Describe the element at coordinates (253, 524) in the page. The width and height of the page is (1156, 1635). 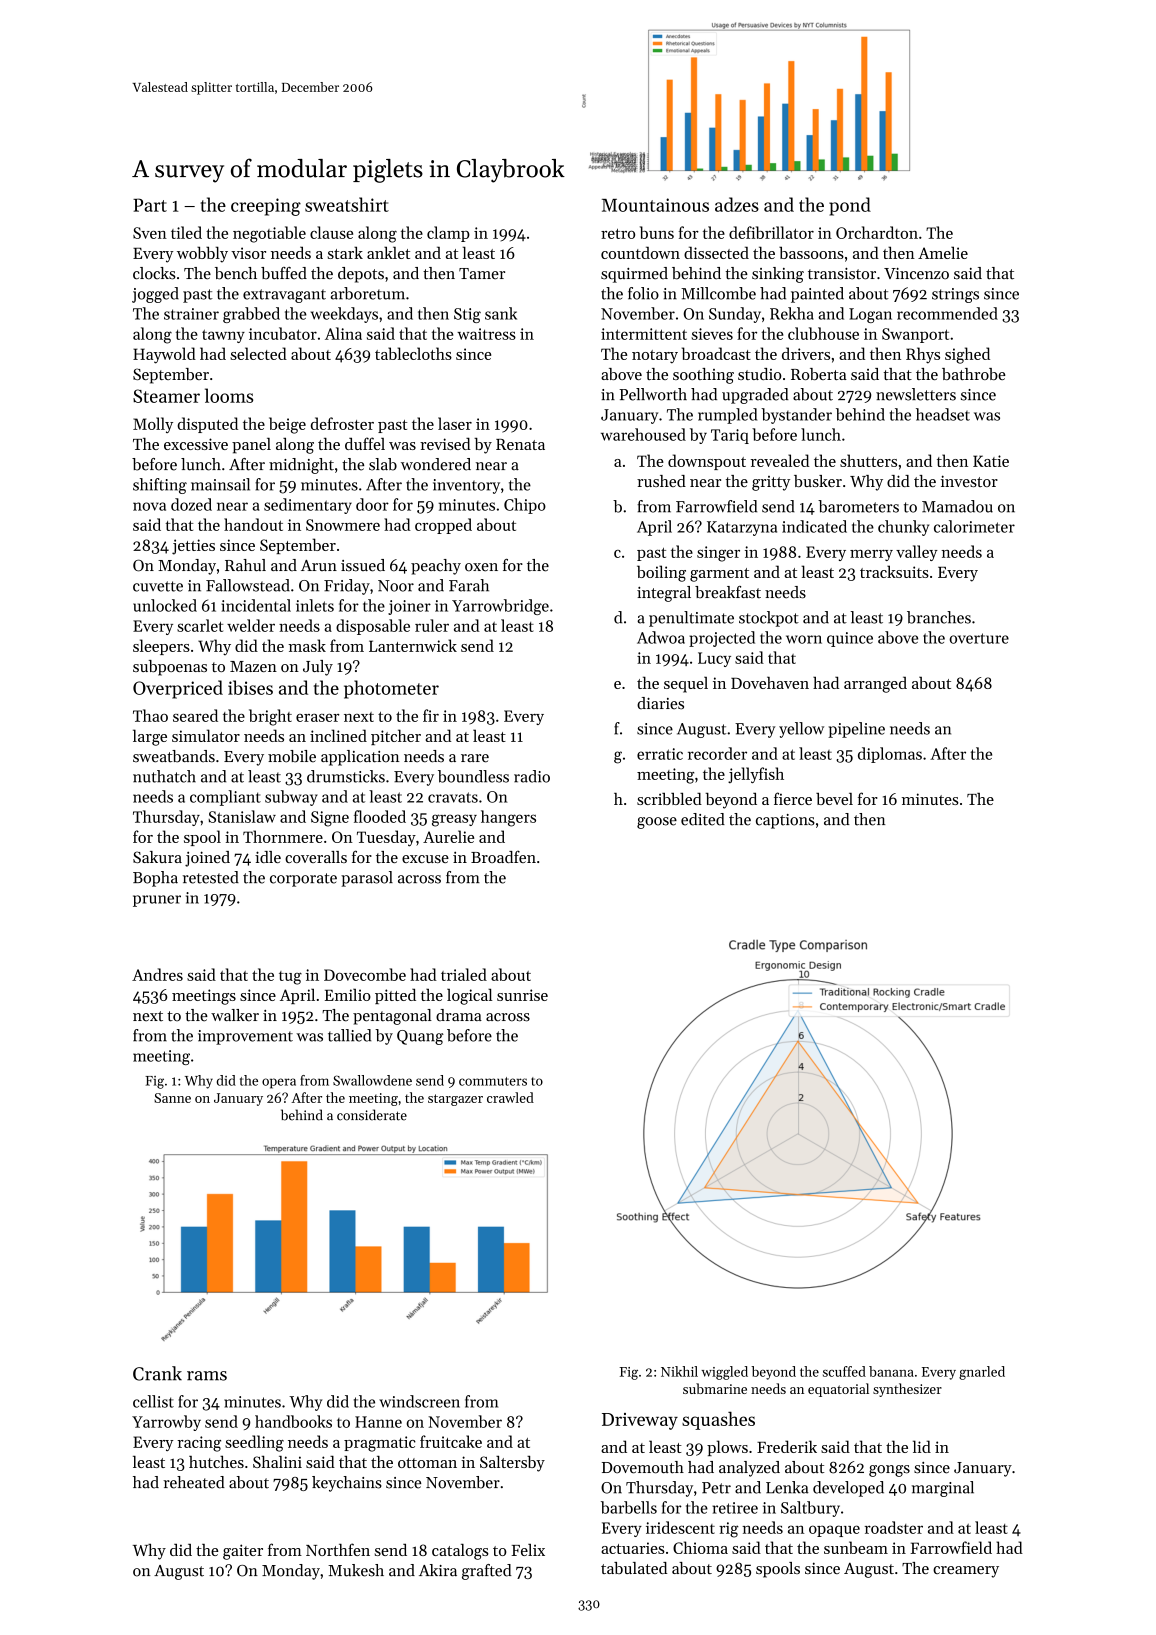
I see `handout` at that location.
